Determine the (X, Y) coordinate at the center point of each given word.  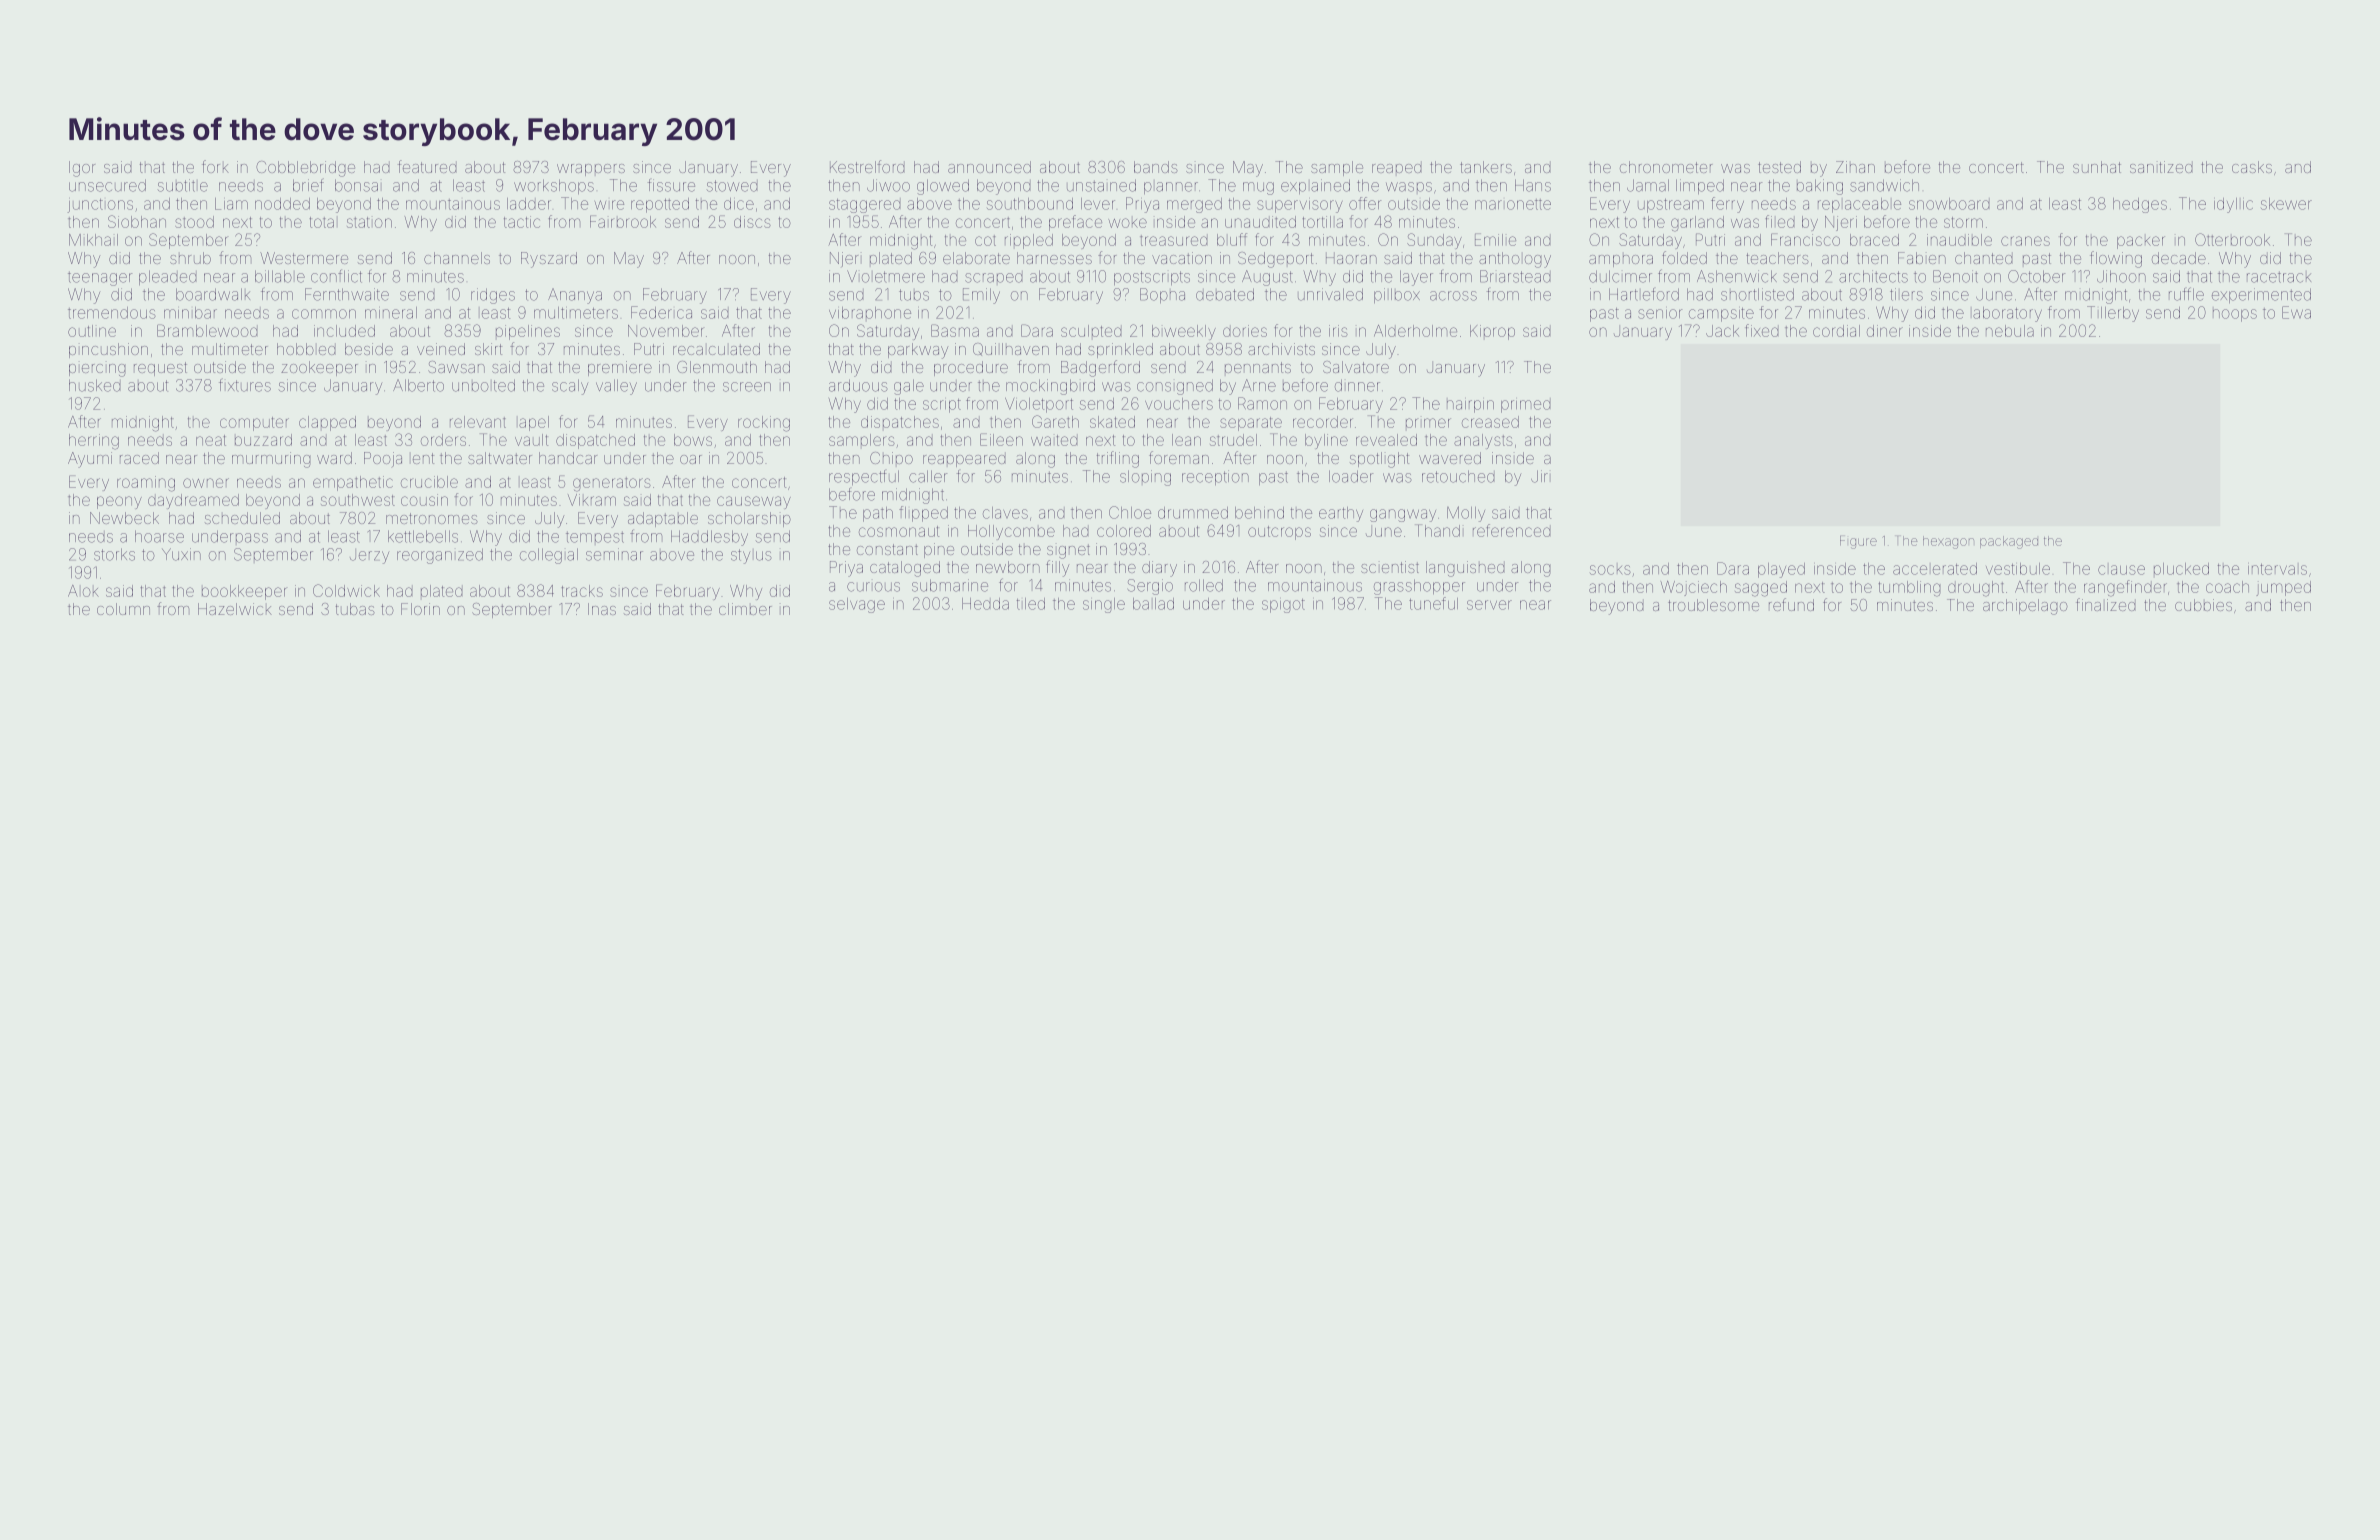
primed (1525, 406)
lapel (534, 423)
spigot (1283, 606)
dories (1245, 331)
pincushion (108, 350)
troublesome (1713, 605)
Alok (83, 591)
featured (427, 166)
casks (2252, 167)
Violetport (1039, 405)
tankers (1486, 167)
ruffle (2186, 294)
